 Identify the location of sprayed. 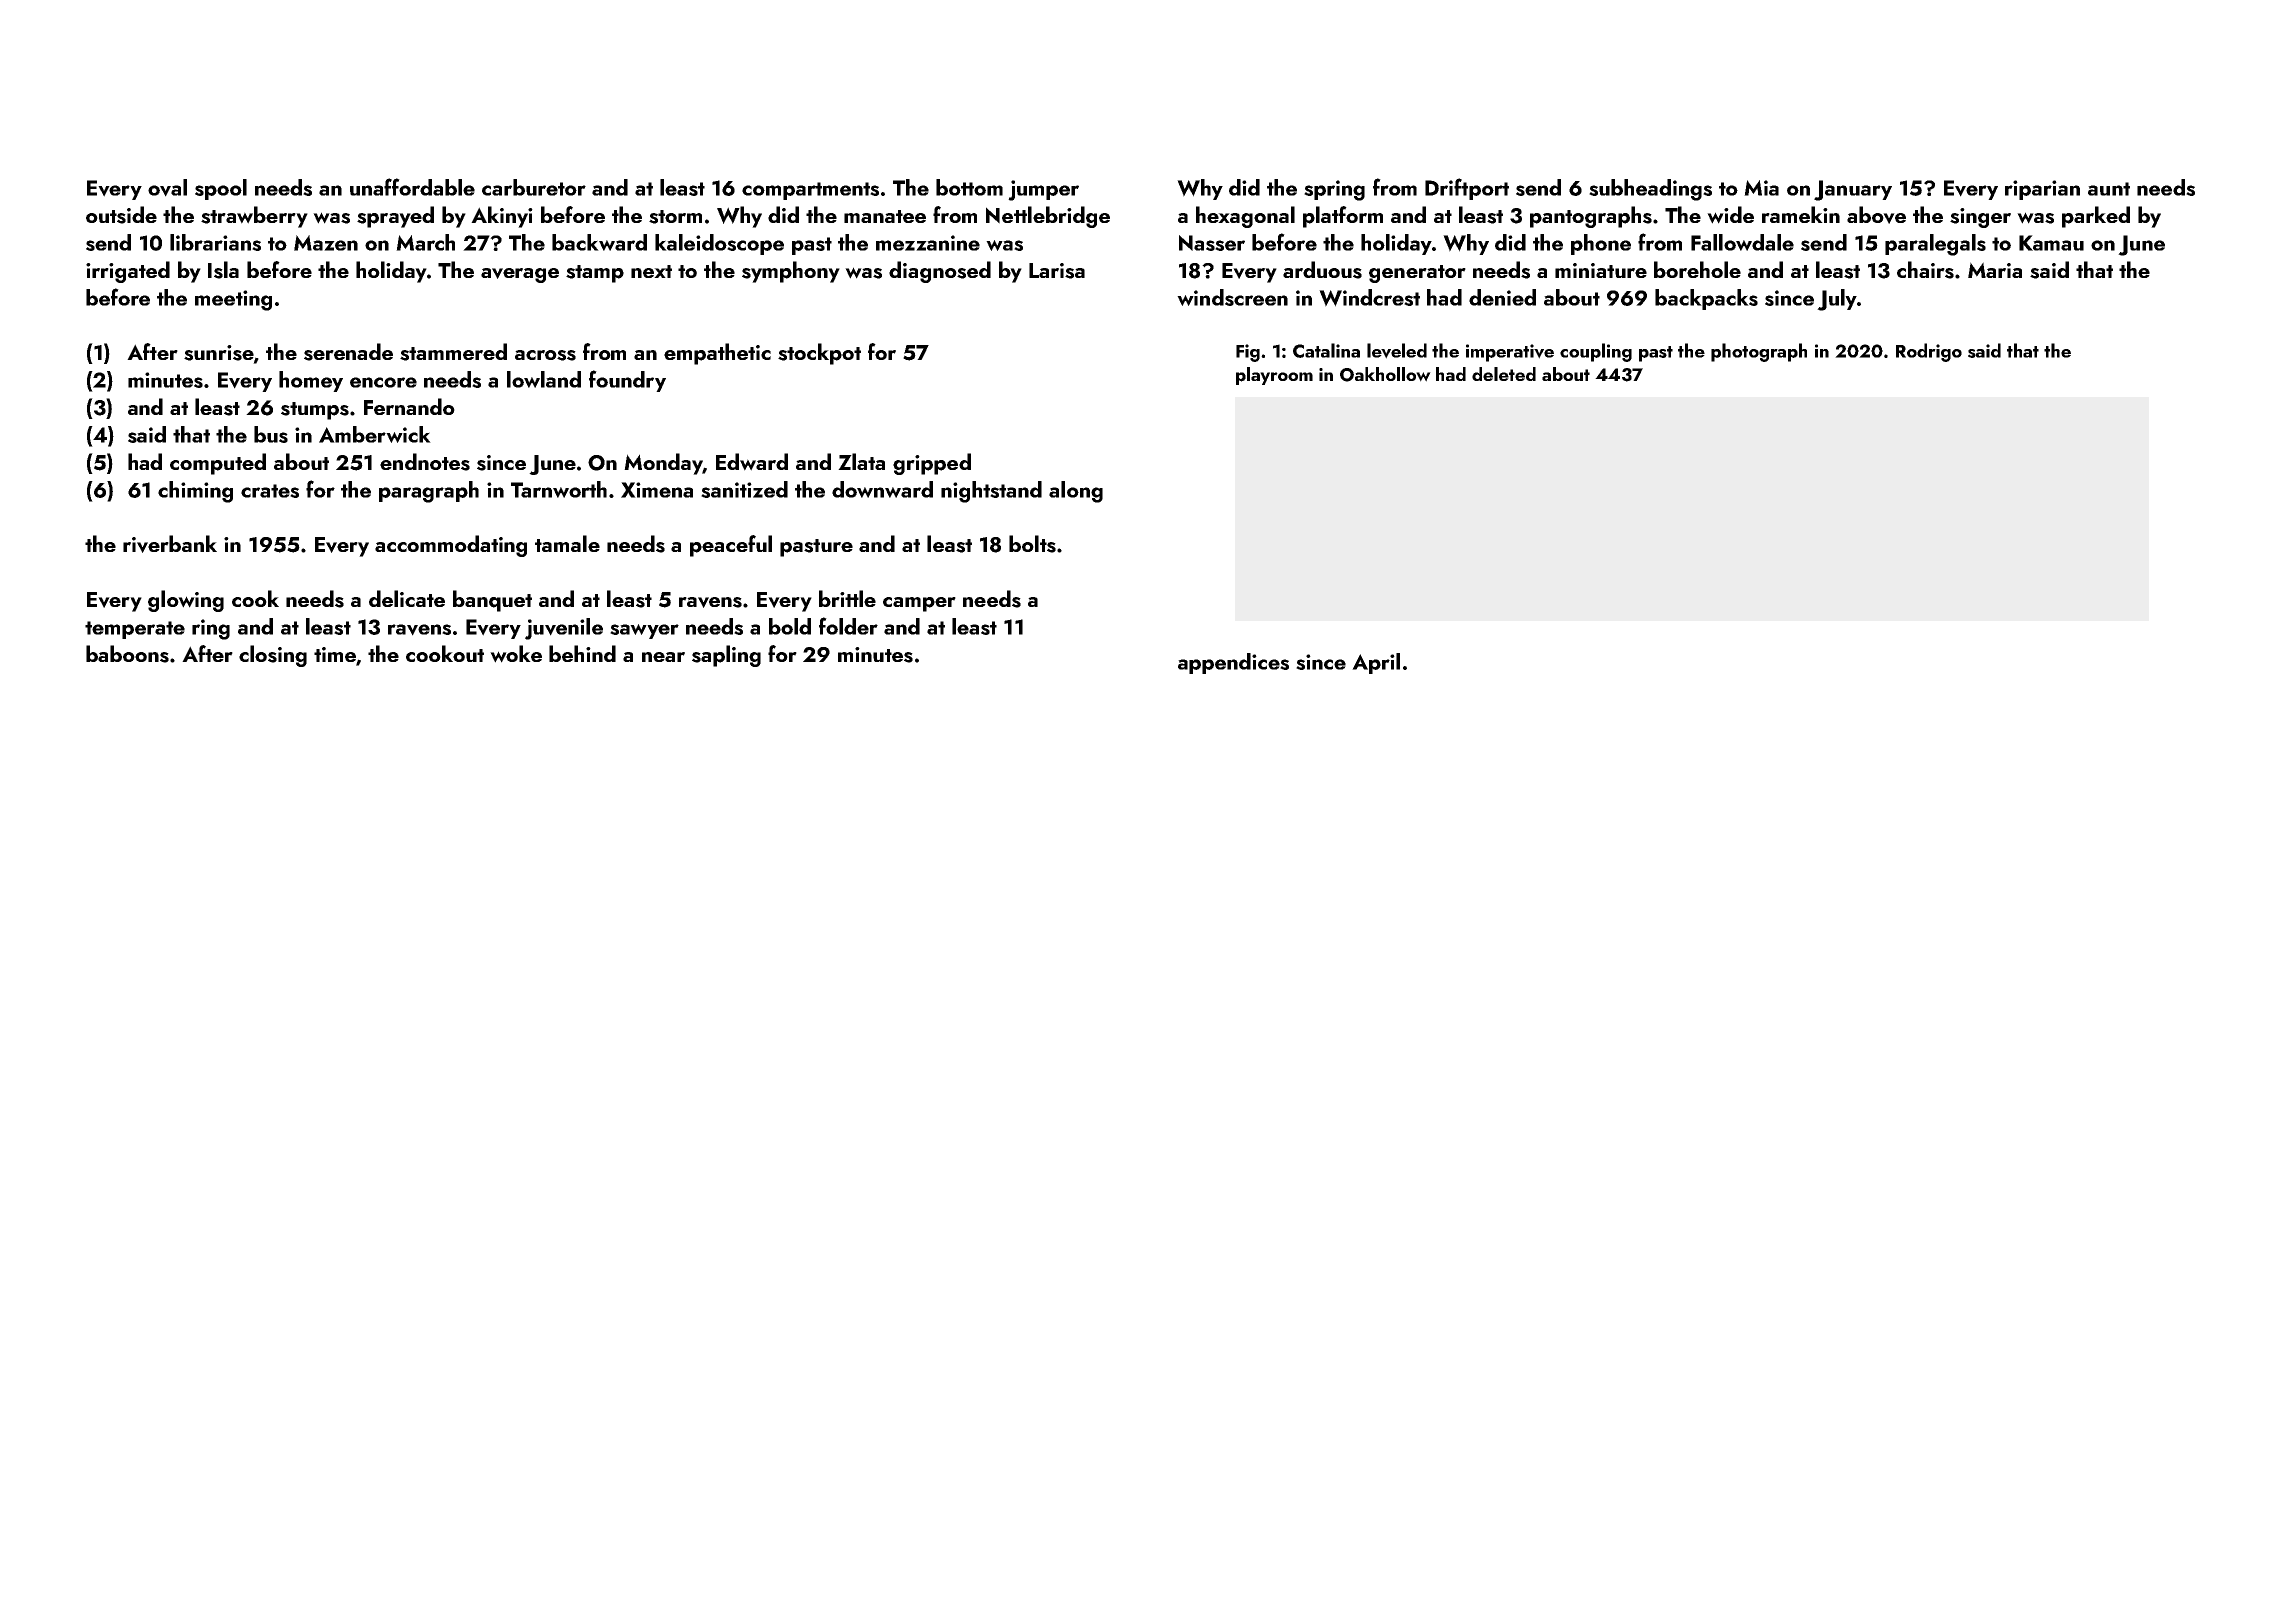
(395, 217).
